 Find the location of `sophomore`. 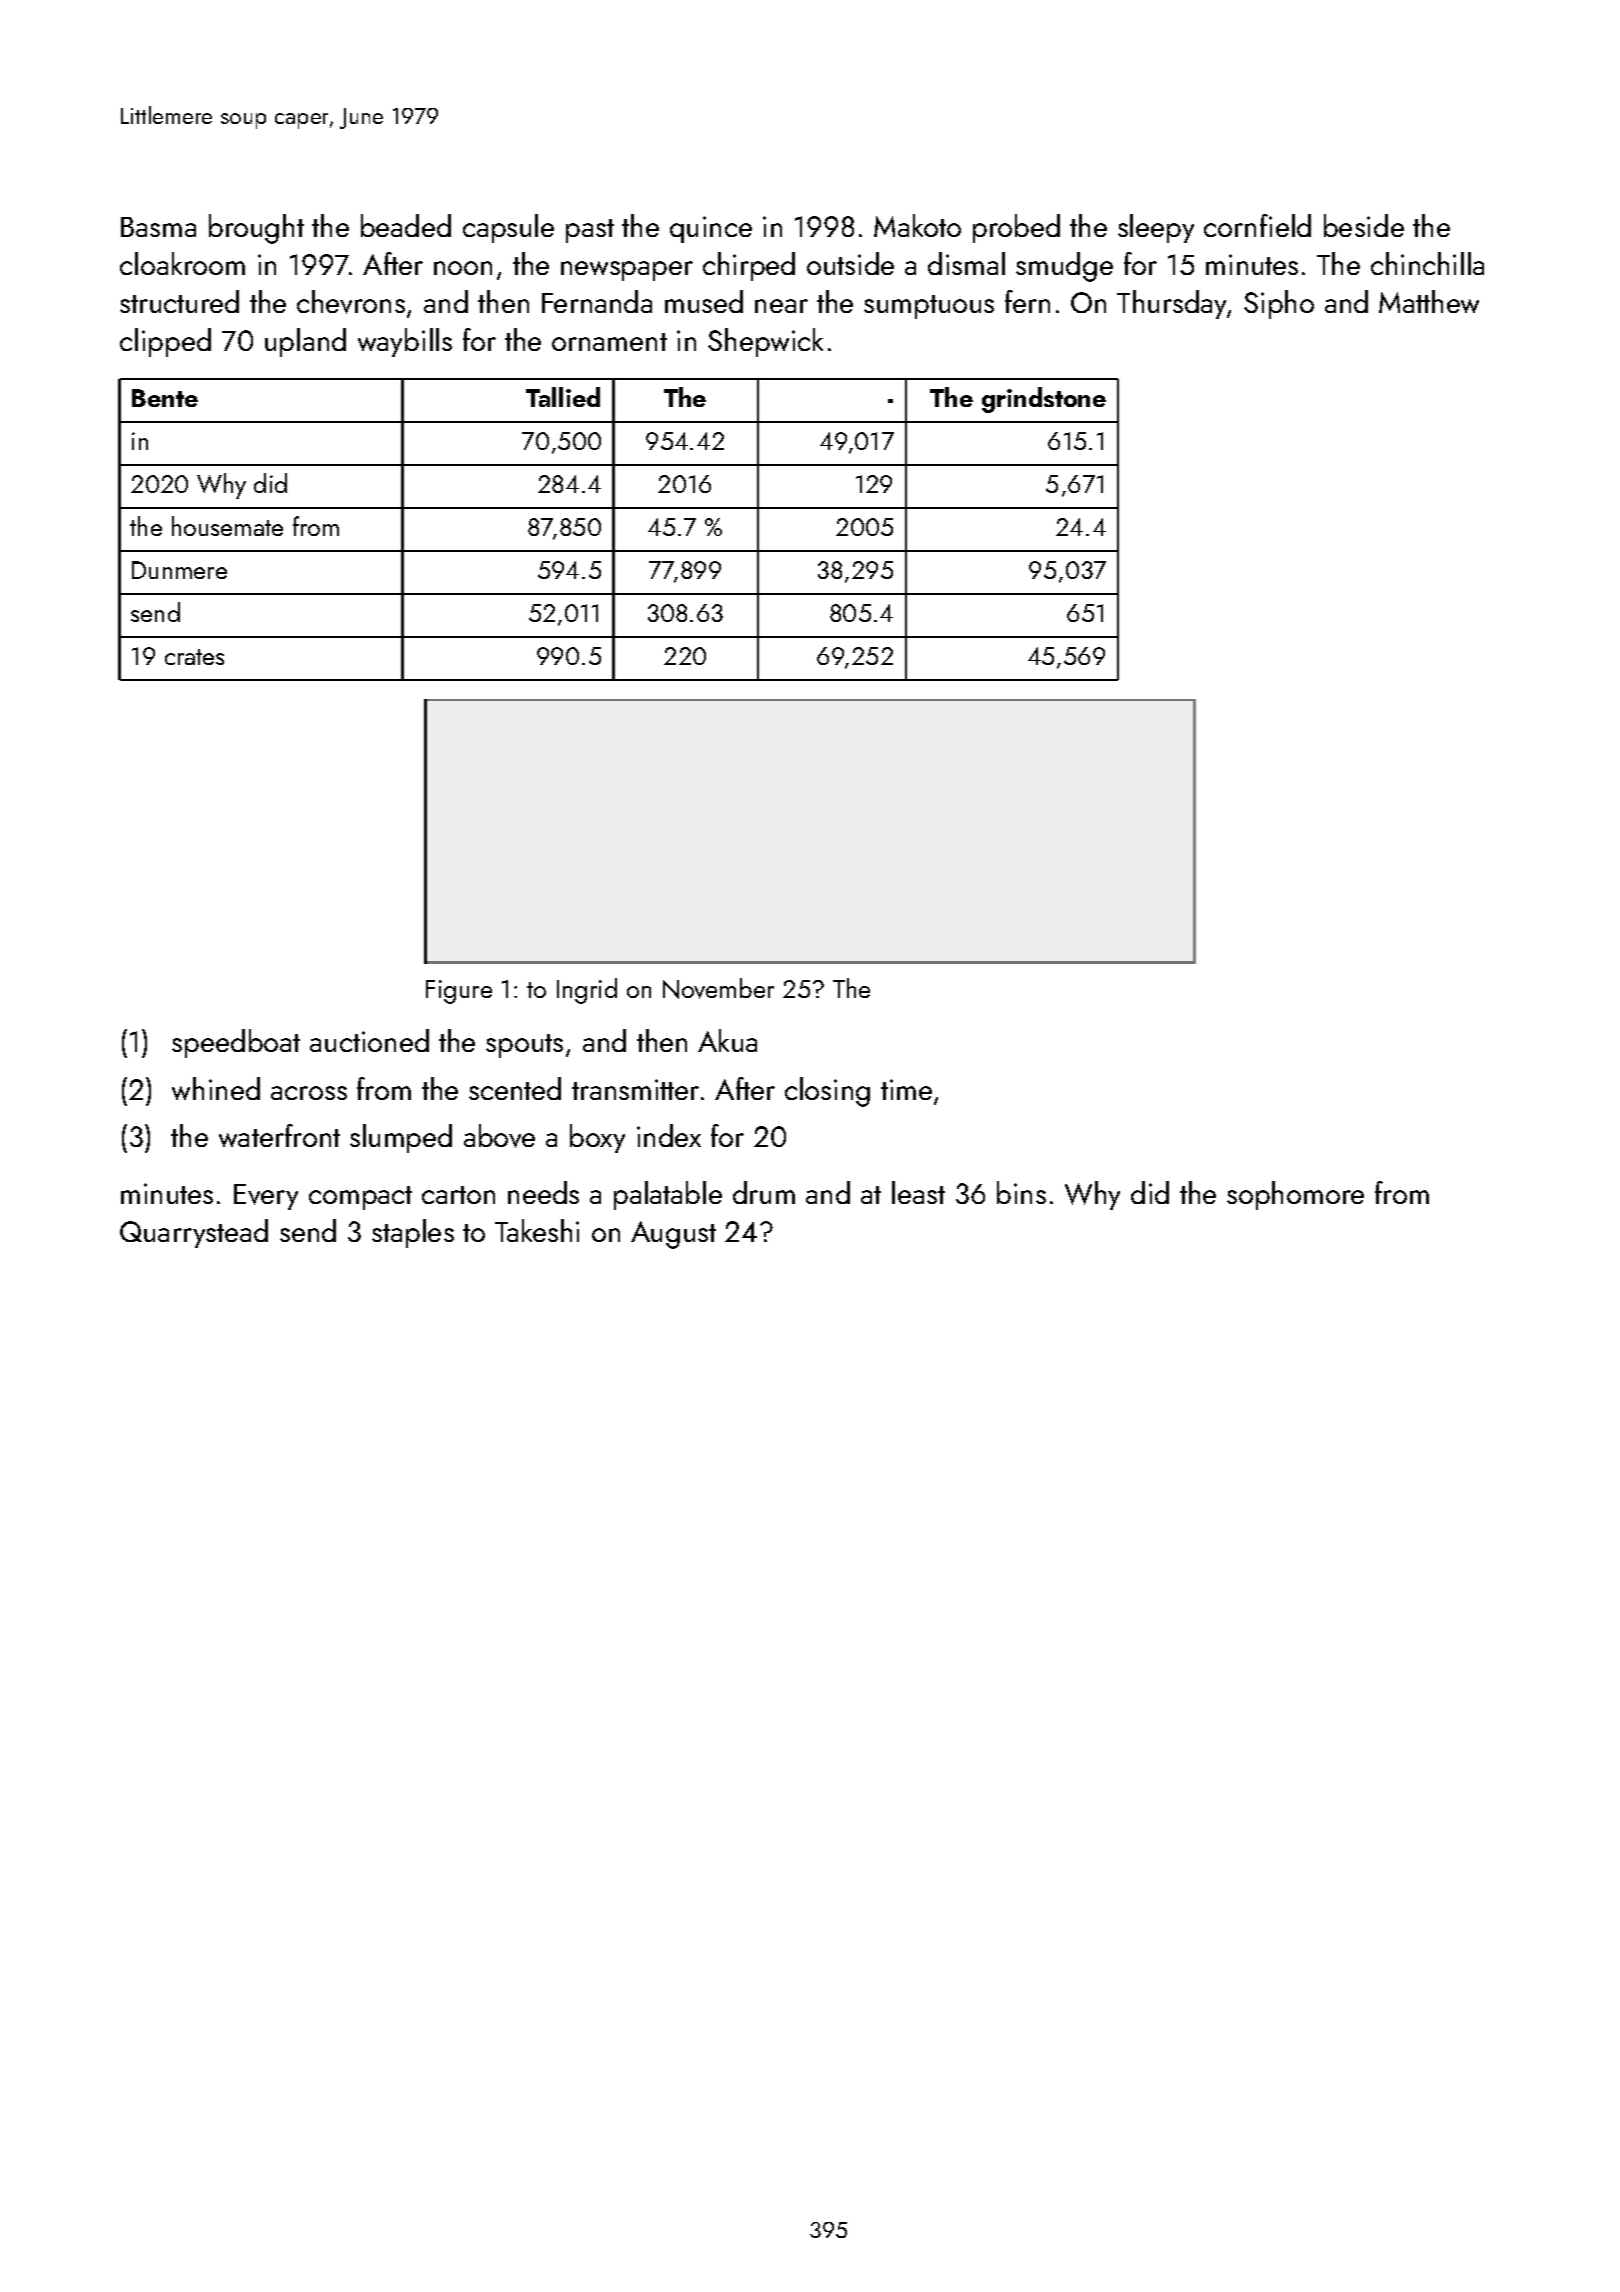

sophomore is located at coordinates (1295, 1195).
